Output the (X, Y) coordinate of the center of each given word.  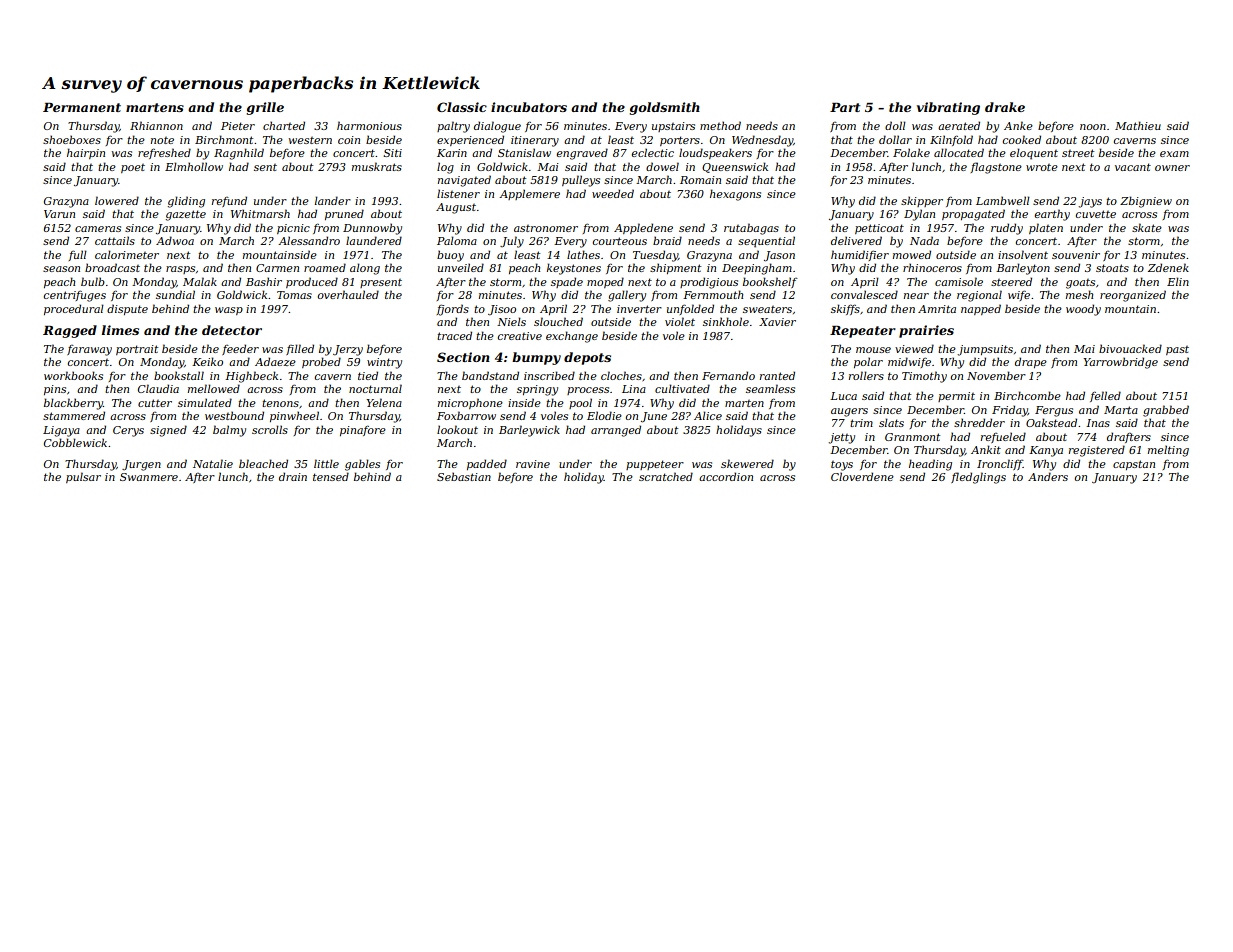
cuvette (1096, 214)
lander (333, 200)
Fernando (728, 375)
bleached (263, 463)
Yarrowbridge (1120, 363)
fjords (453, 310)
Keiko (207, 361)
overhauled (348, 294)
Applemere (529, 194)
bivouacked (1130, 348)
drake (1005, 107)
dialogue (497, 127)
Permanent (82, 107)
